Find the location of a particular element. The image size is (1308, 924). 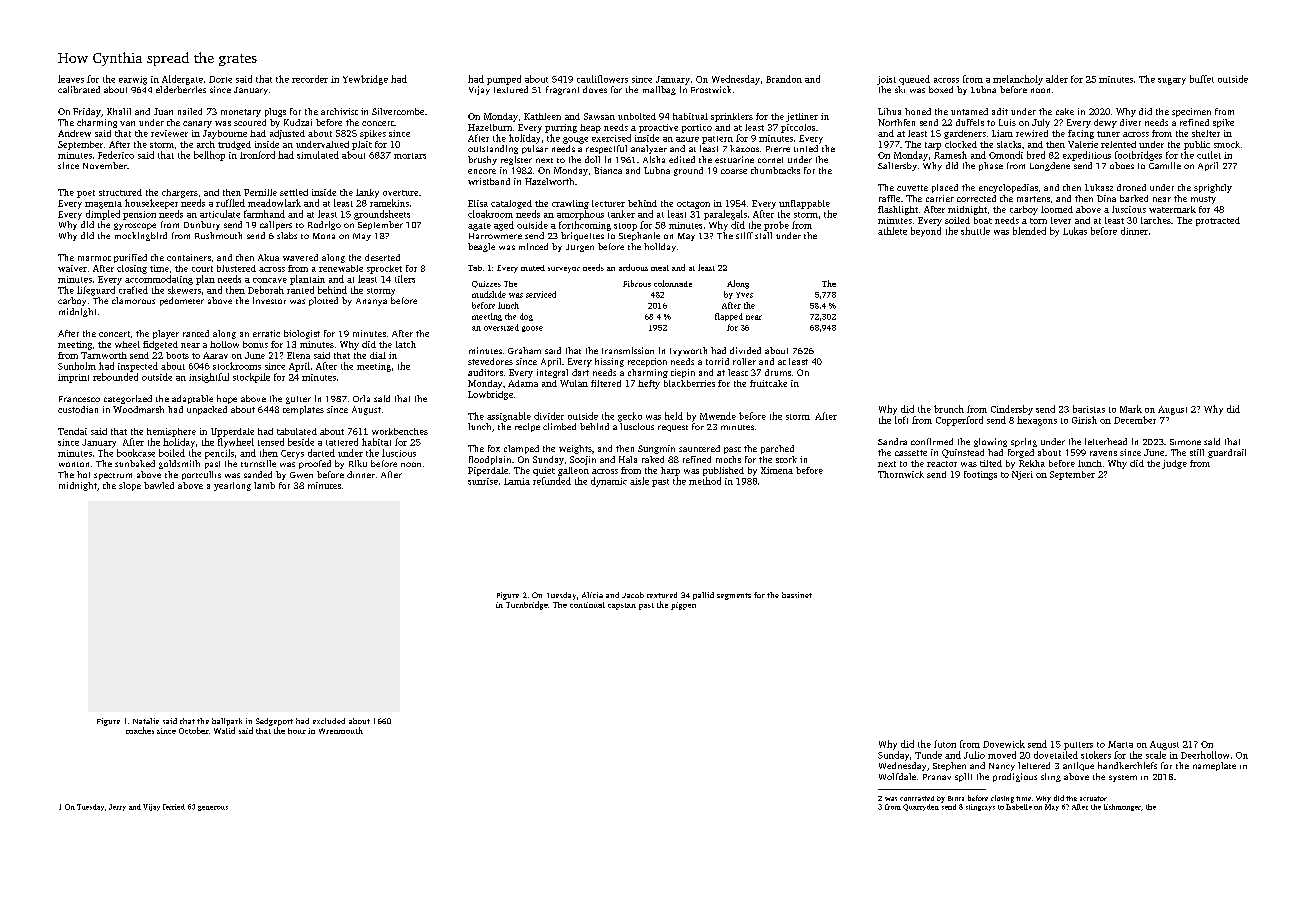

Natalie is located at coordinates (146, 721).
